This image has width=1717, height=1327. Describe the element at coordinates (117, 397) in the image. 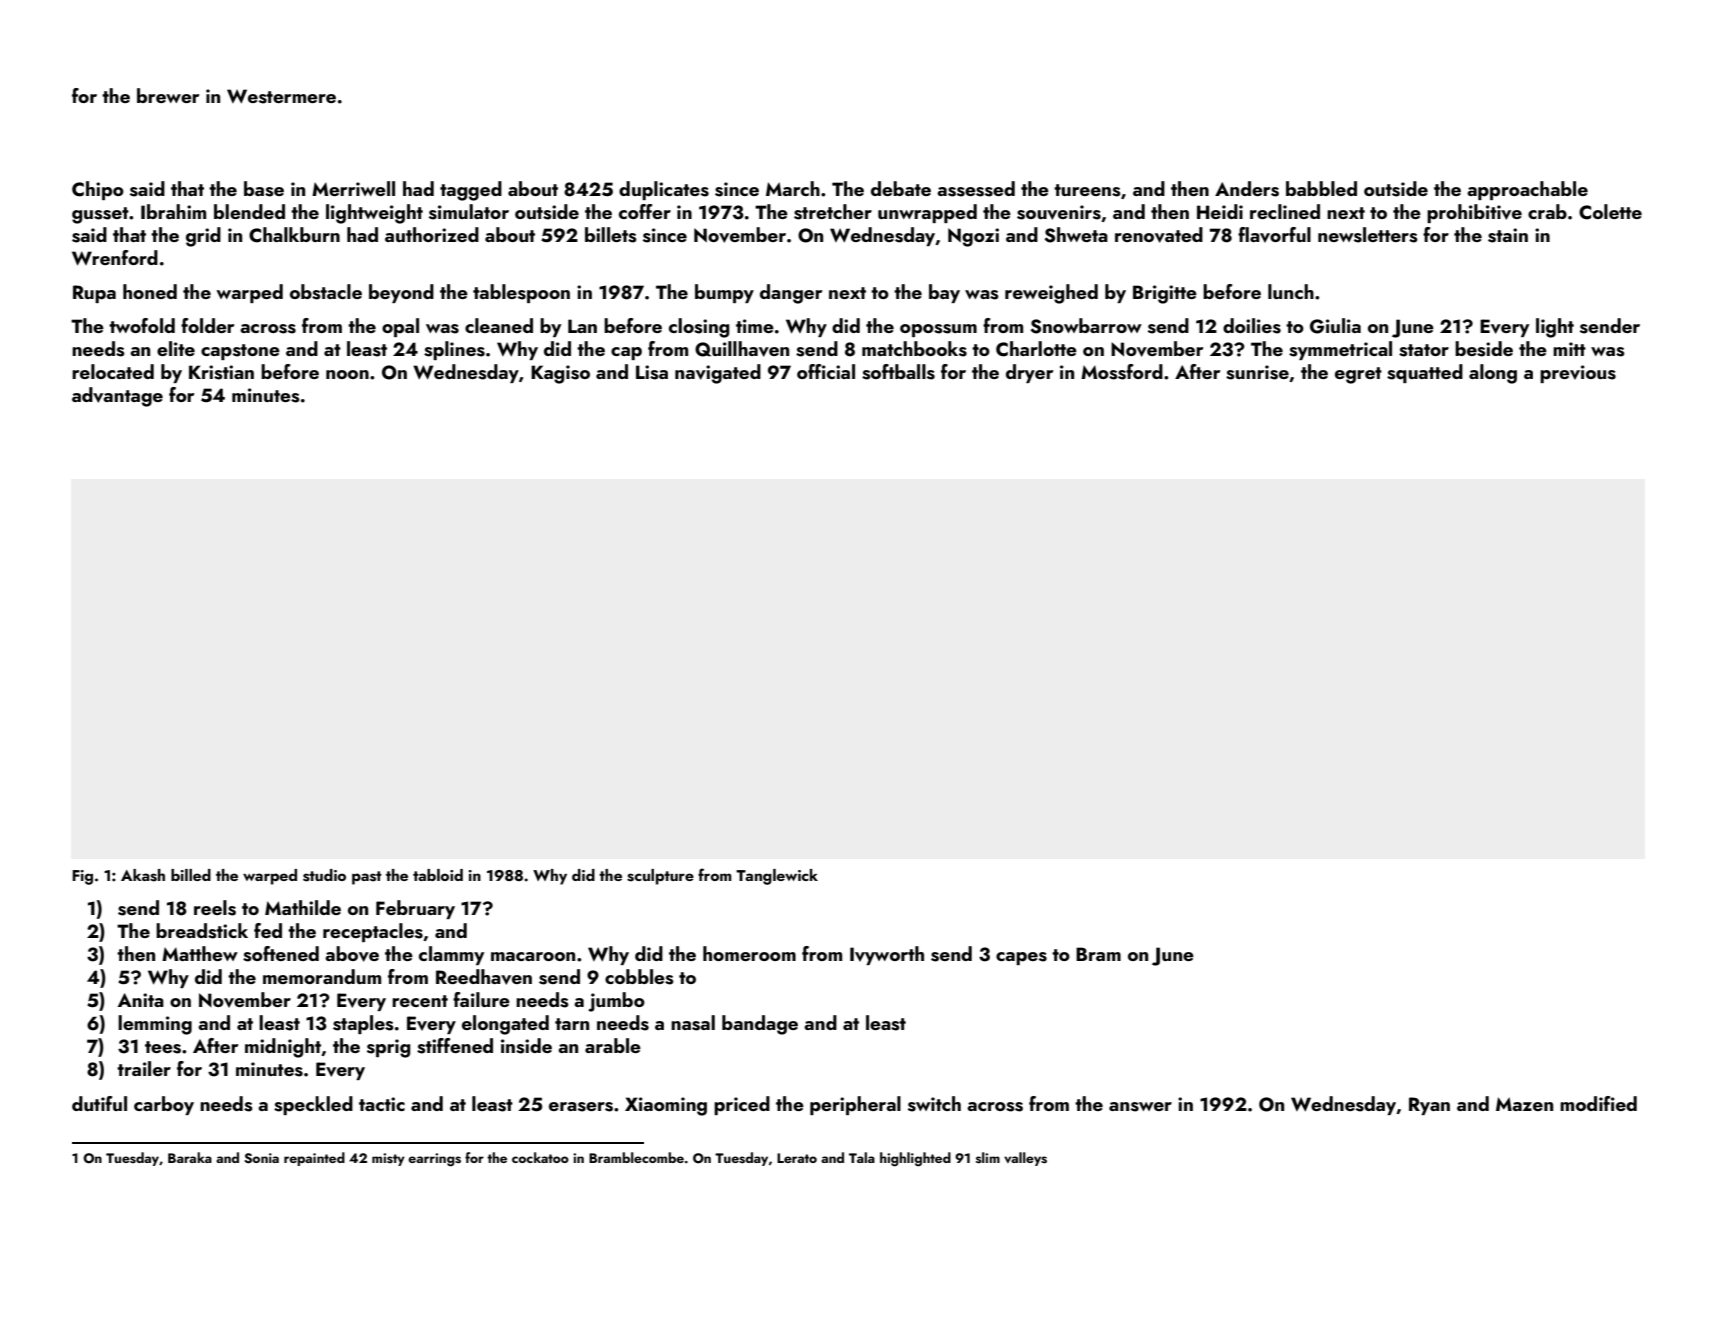

I see `advantage` at that location.
